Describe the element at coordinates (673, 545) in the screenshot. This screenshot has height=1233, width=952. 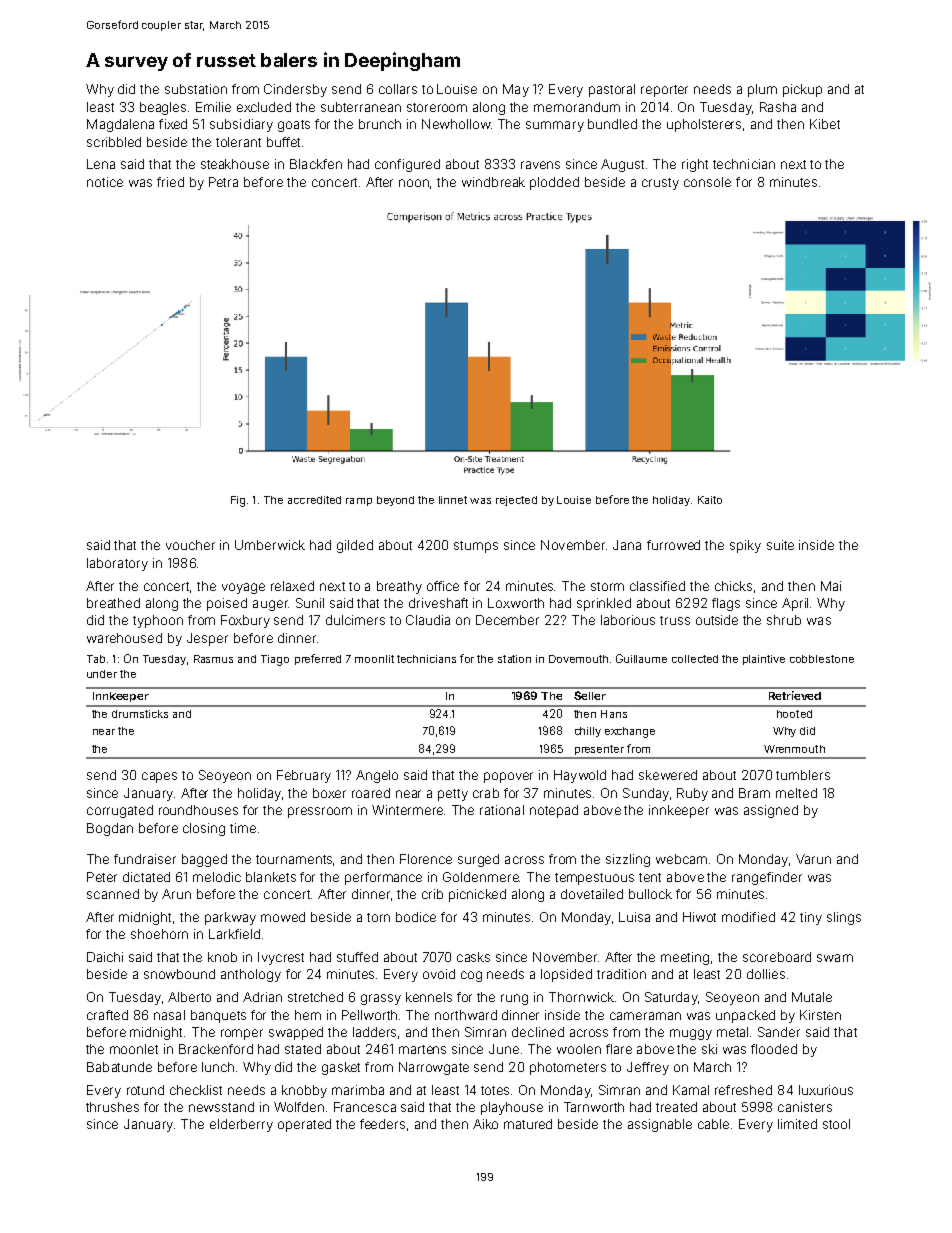
I see `furrowed` at that location.
